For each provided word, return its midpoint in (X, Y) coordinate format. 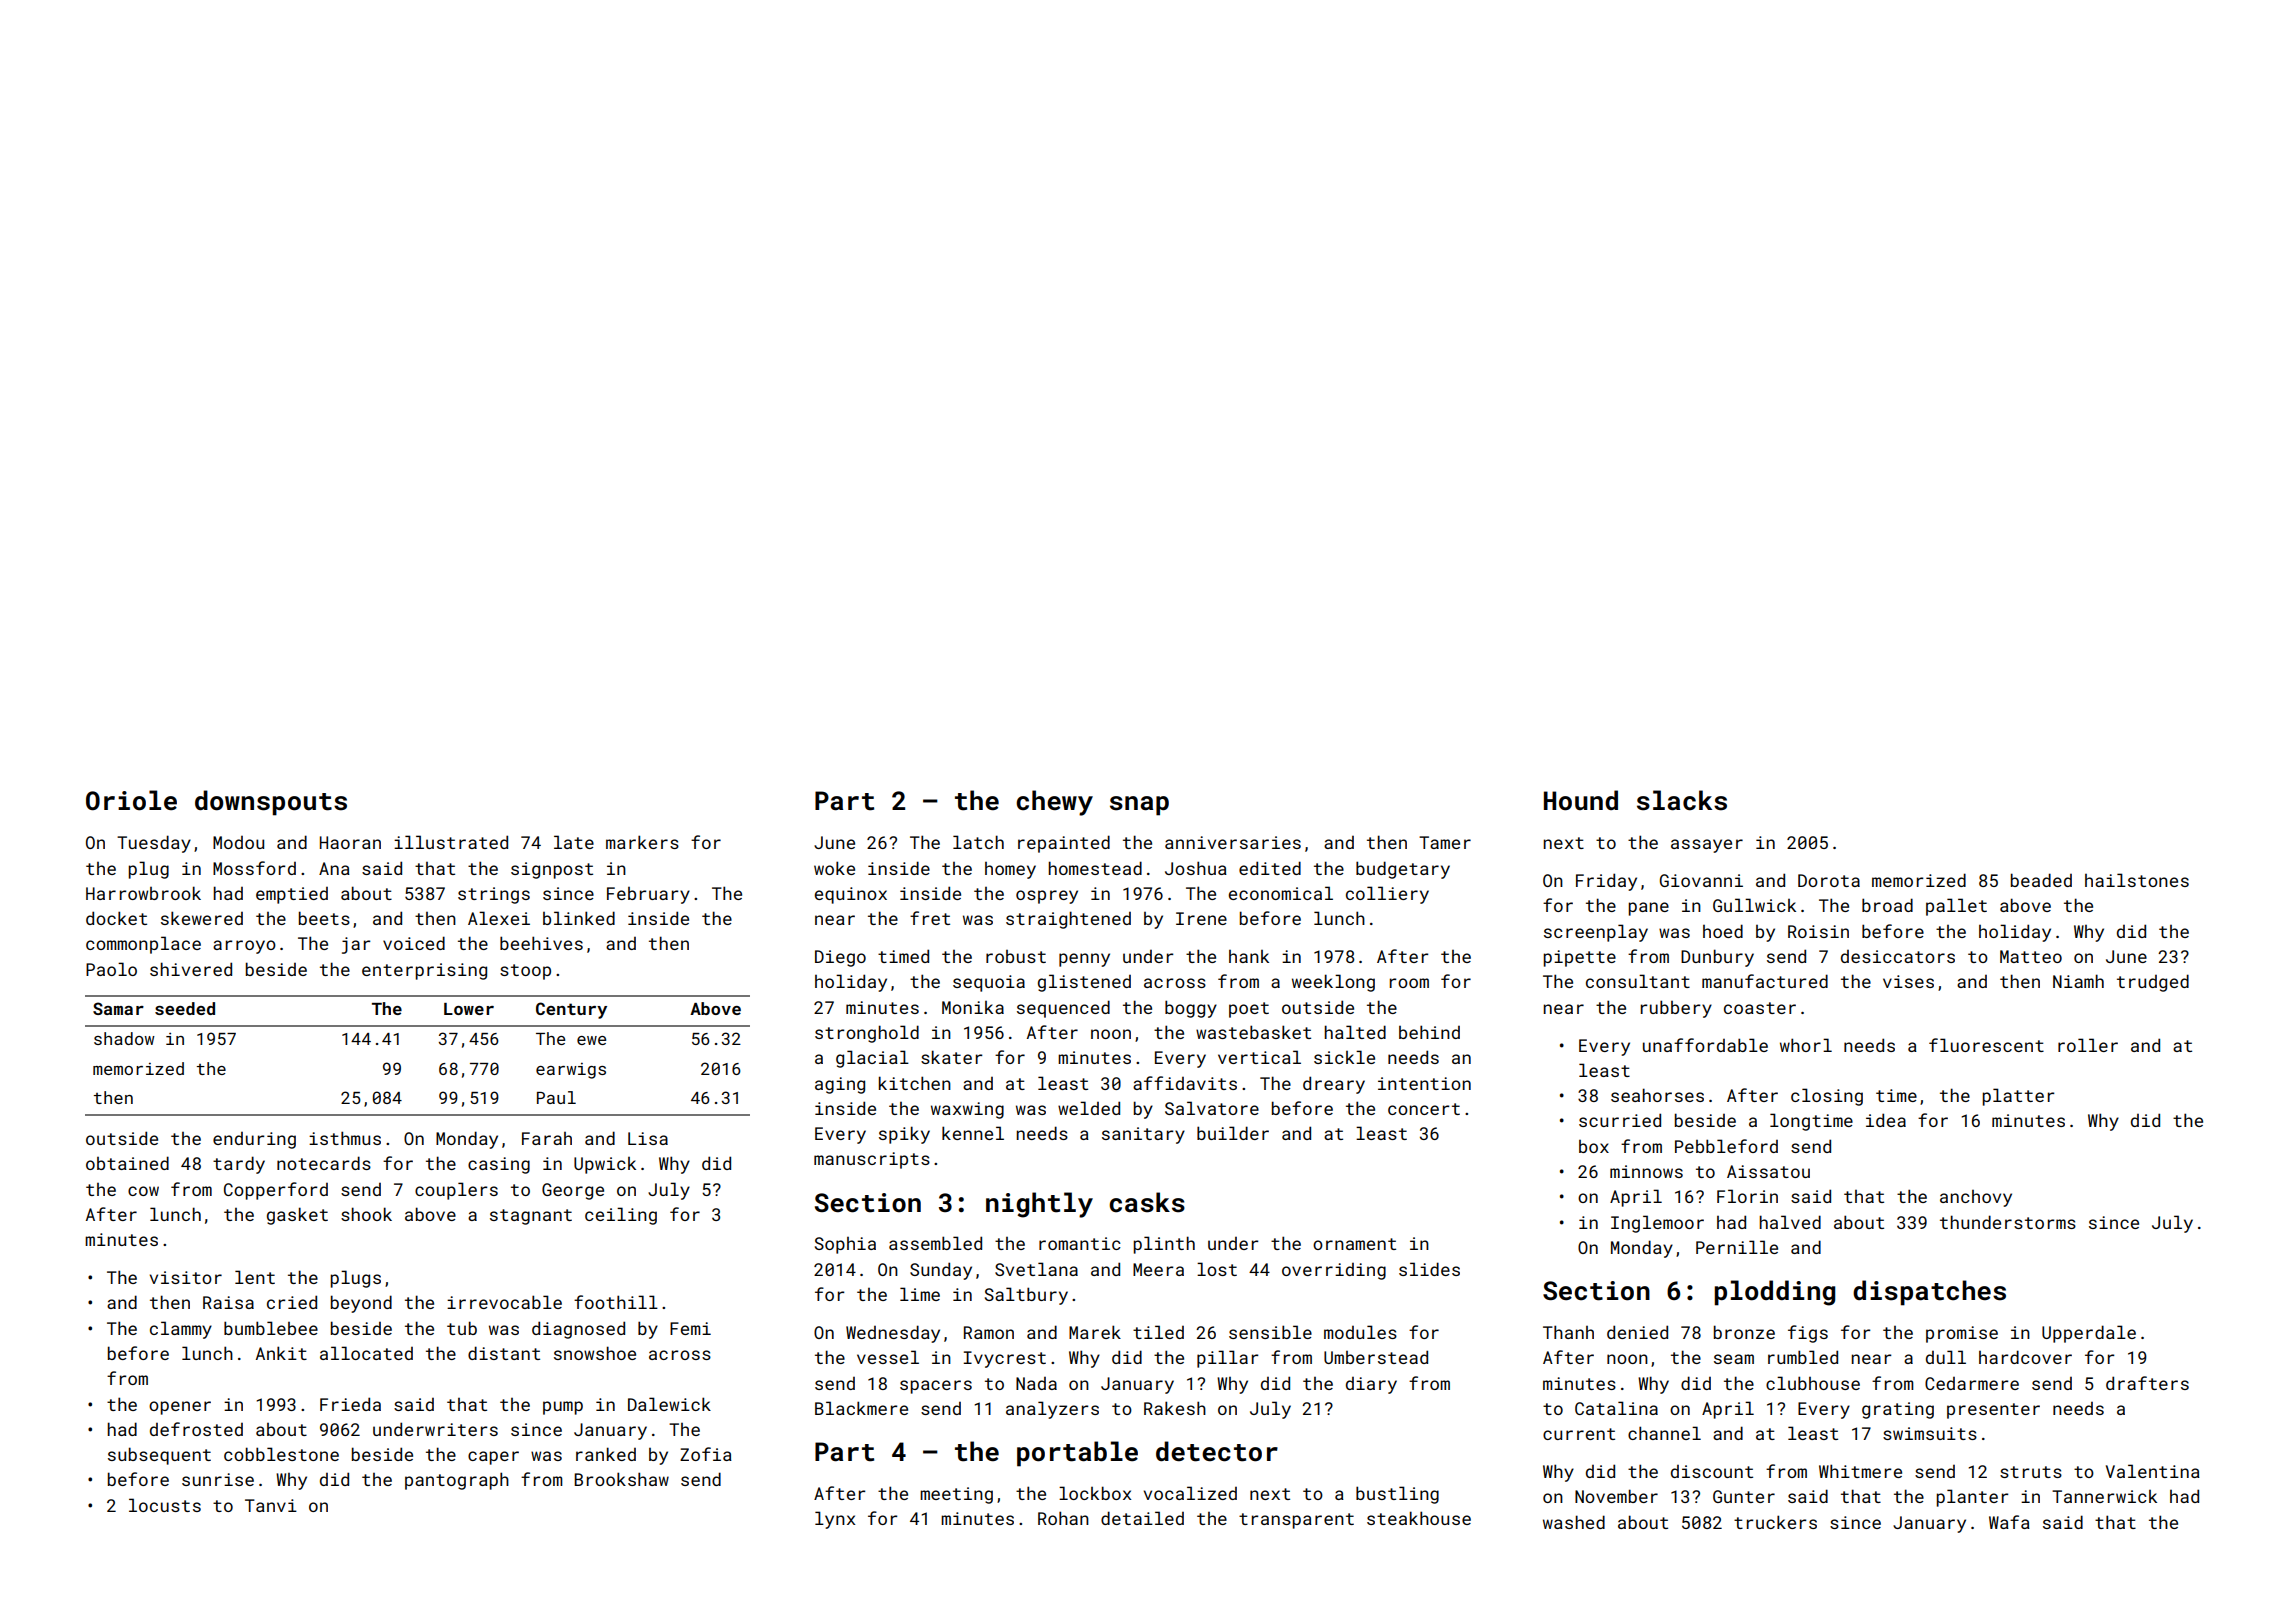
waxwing (967, 1110)
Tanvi (271, 1505)
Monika (973, 1007)
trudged (2153, 983)
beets (324, 918)
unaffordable (1705, 1045)
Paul (556, 1097)
